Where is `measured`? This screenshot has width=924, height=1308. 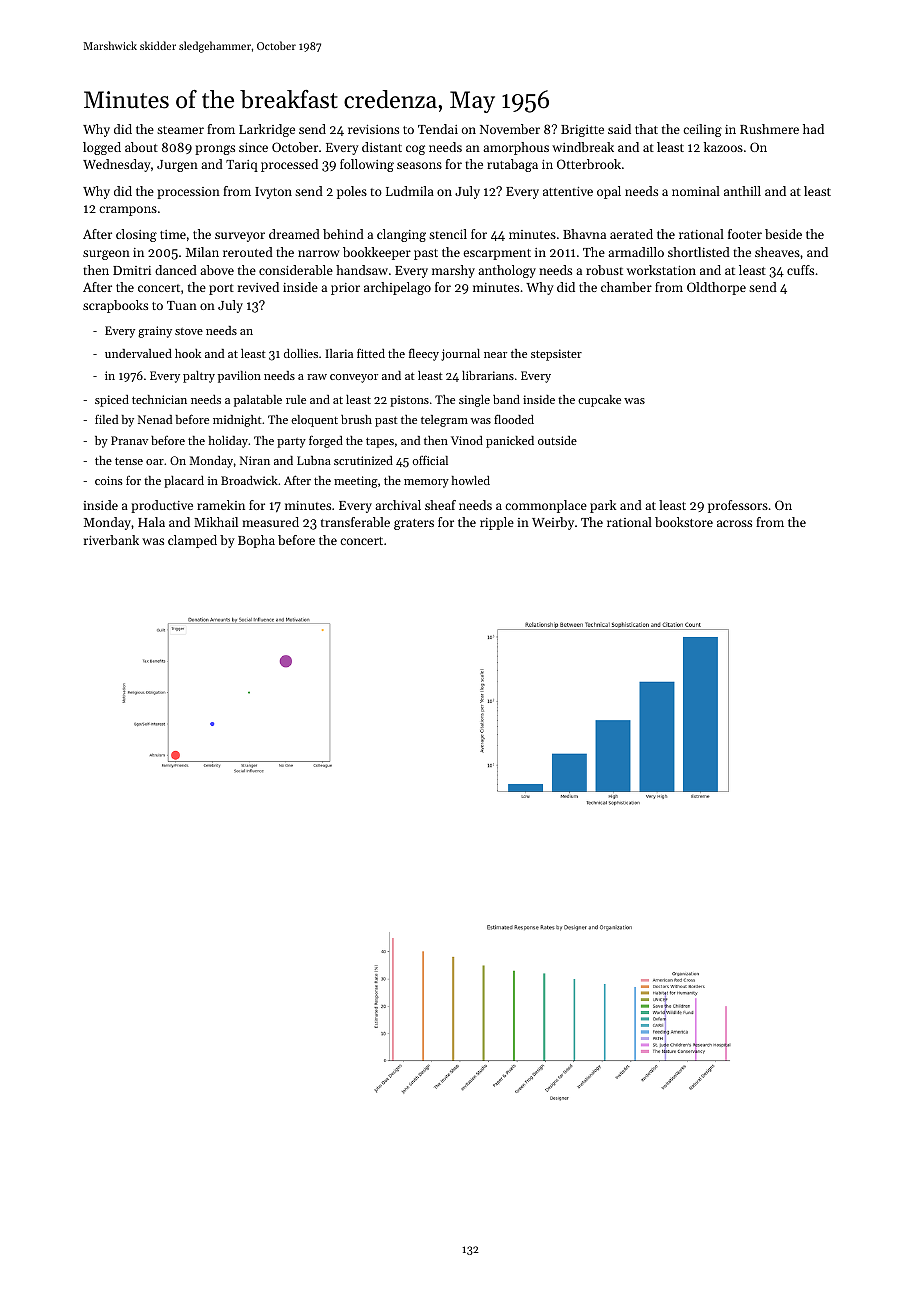 measured is located at coordinates (270, 522).
